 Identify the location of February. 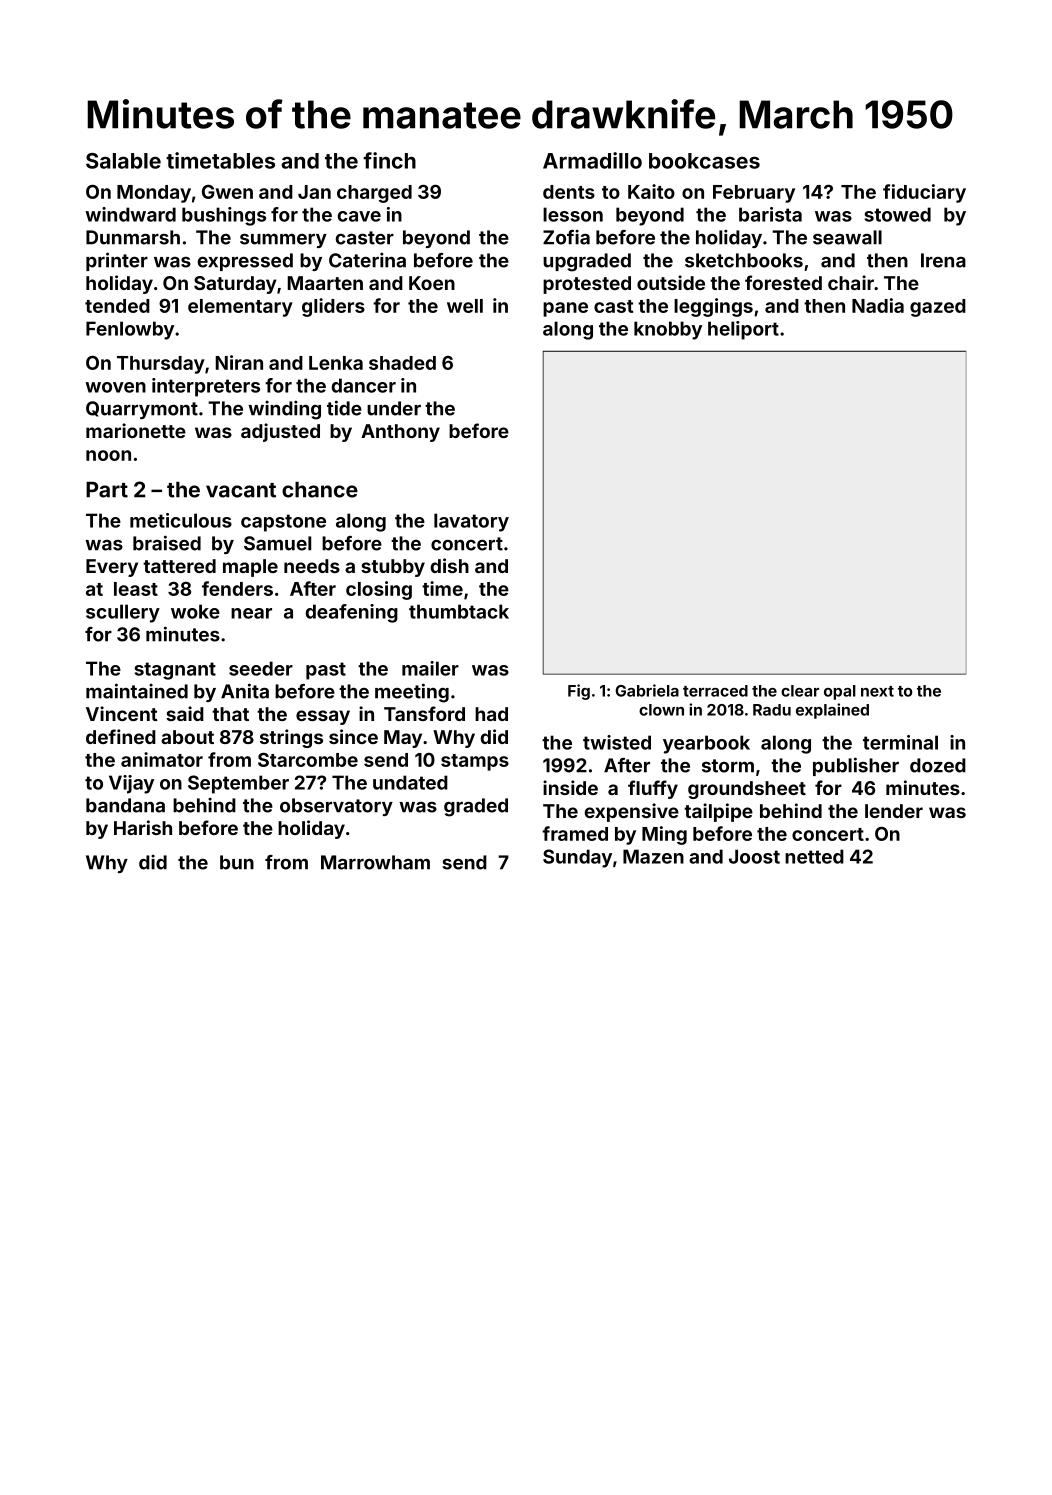
(754, 194).
